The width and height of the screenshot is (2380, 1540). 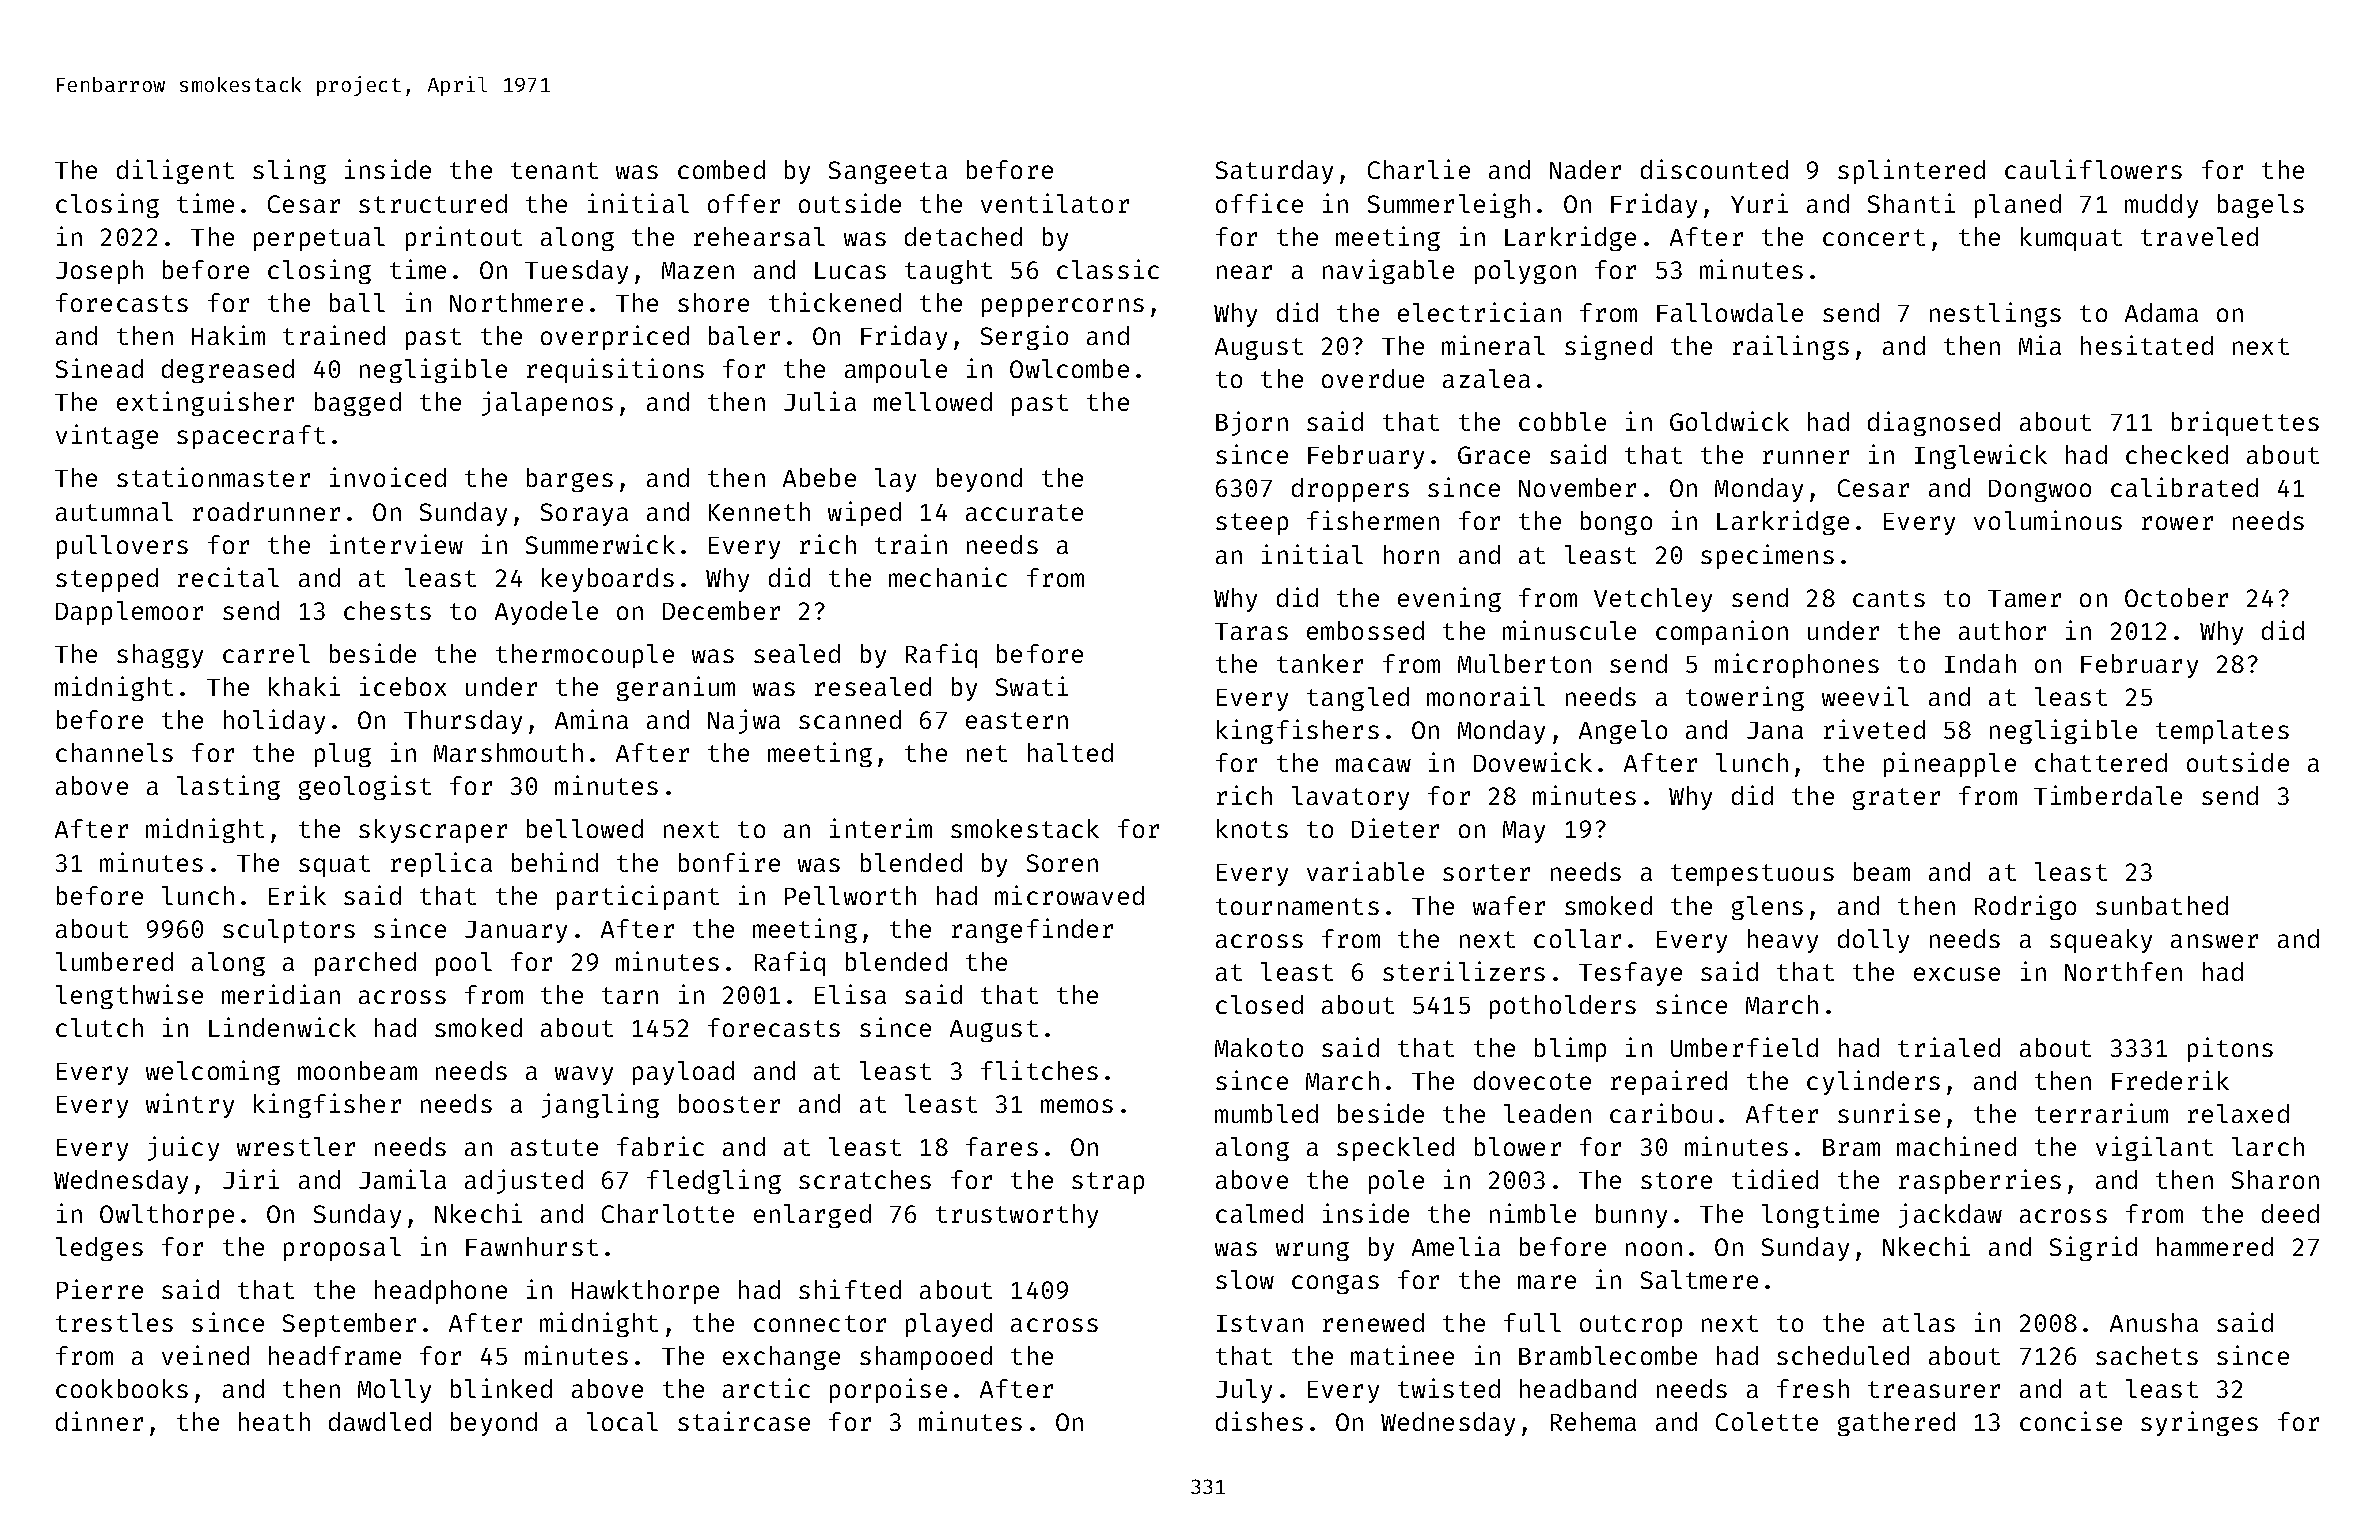 What do you see at coordinates (175, 171) in the screenshot?
I see `diligent` at bounding box center [175, 171].
